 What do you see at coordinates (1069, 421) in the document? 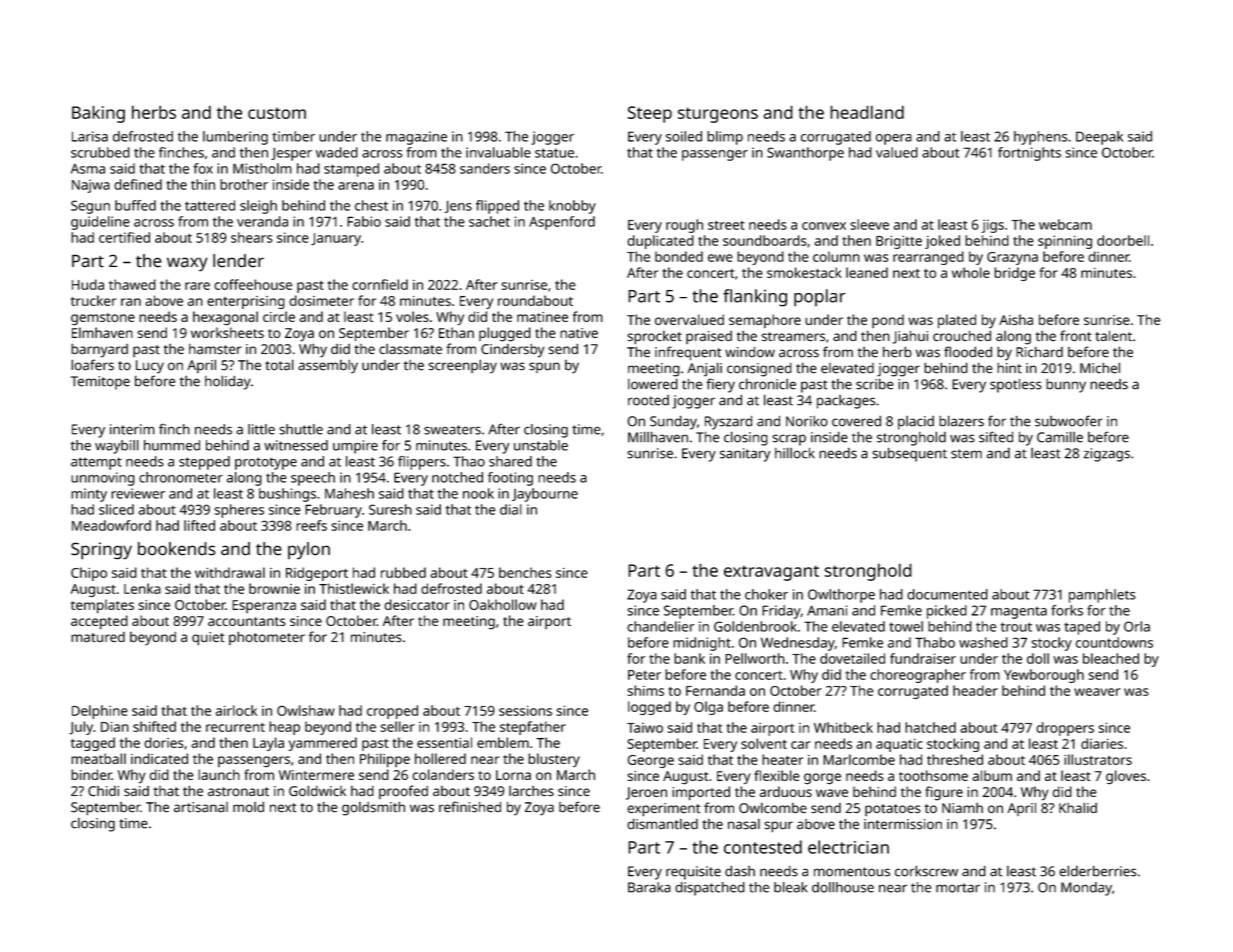
I see `subwoofer` at bounding box center [1069, 421].
